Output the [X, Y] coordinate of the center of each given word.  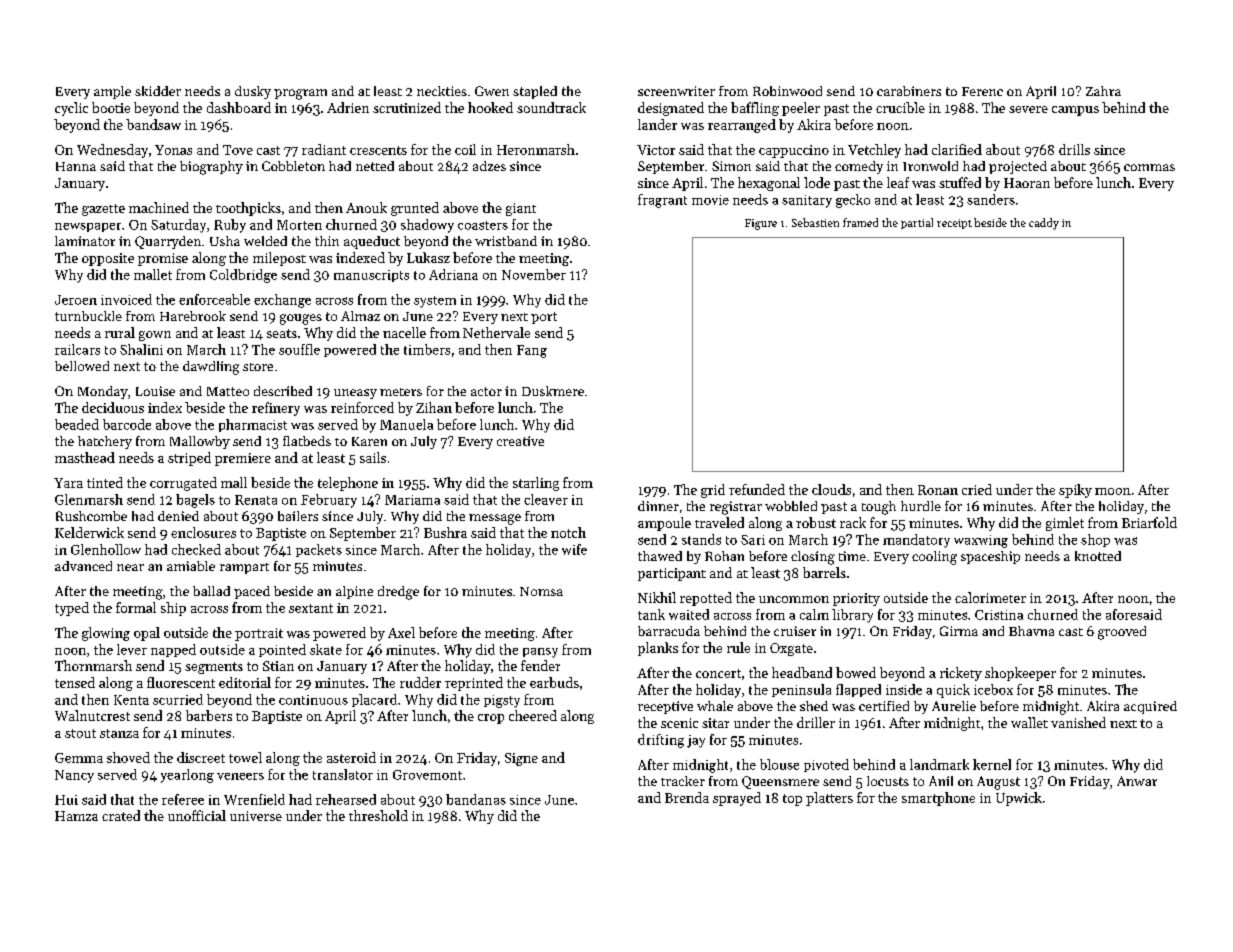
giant [521, 209]
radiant [324, 149]
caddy [1044, 224]
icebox [993, 689]
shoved [128, 757]
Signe [521, 759]
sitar [715, 723]
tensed [75, 682]
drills [1074, 149]
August [998, 783]
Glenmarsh [89, 499]
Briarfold [1149, 522]
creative [520, 441]
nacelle [404, 332]
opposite [108, 259]
